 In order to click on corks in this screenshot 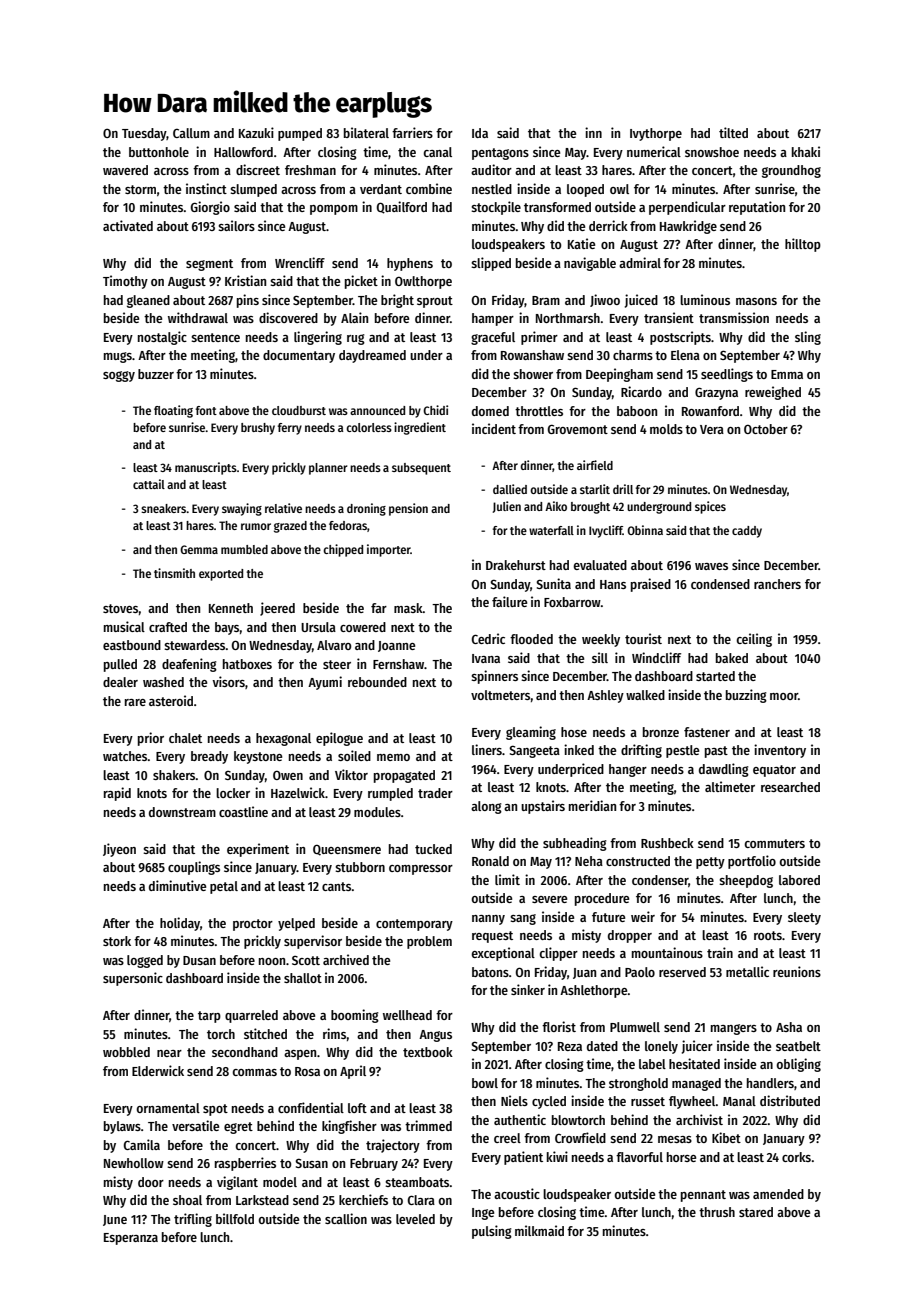, I will do `click(796, 1157)`.
